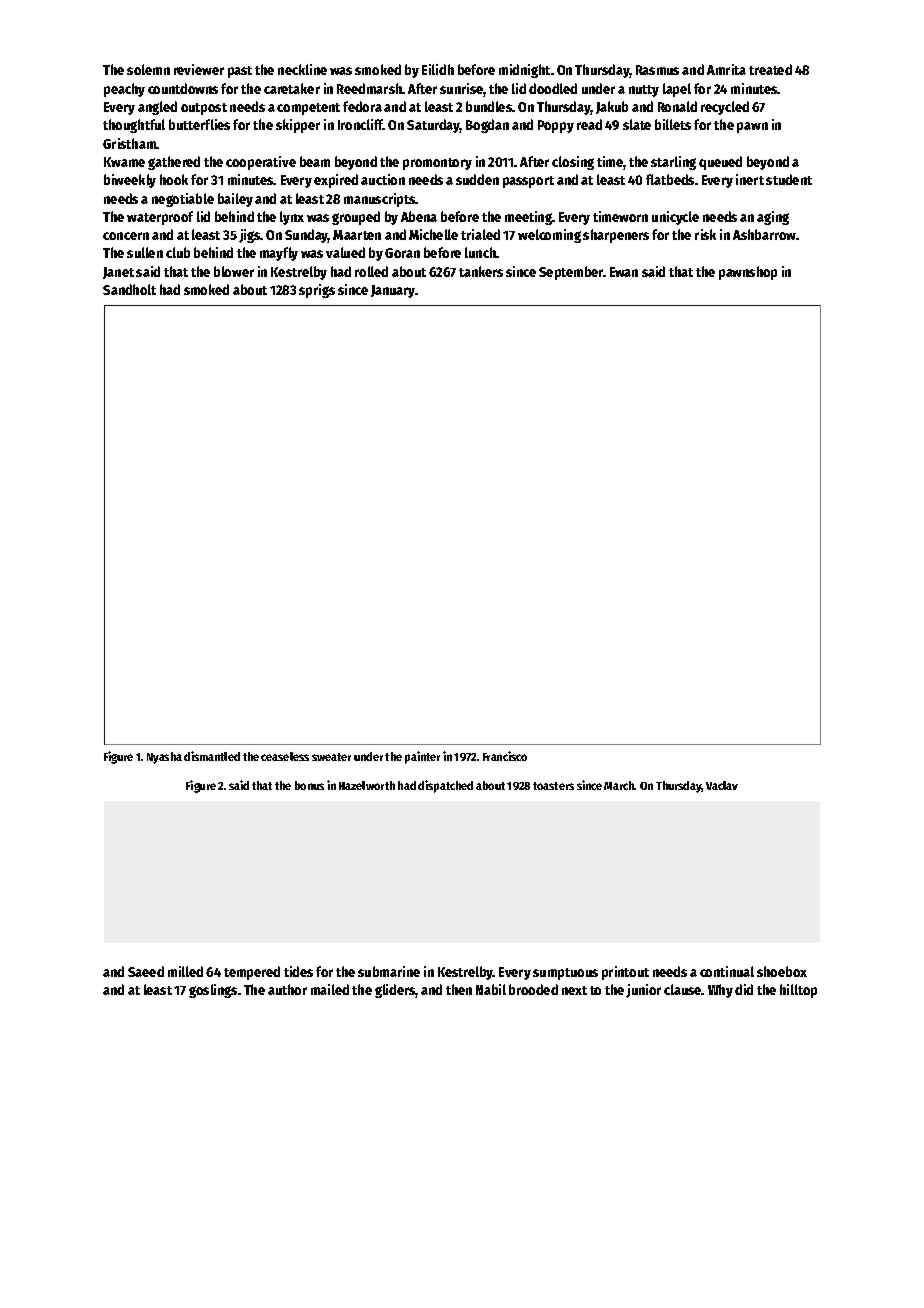 This screenshot has width=924, height=1308. Describe the element at coordinates (722, 785) in the screenshot. I see `Vaclav` at that location.
